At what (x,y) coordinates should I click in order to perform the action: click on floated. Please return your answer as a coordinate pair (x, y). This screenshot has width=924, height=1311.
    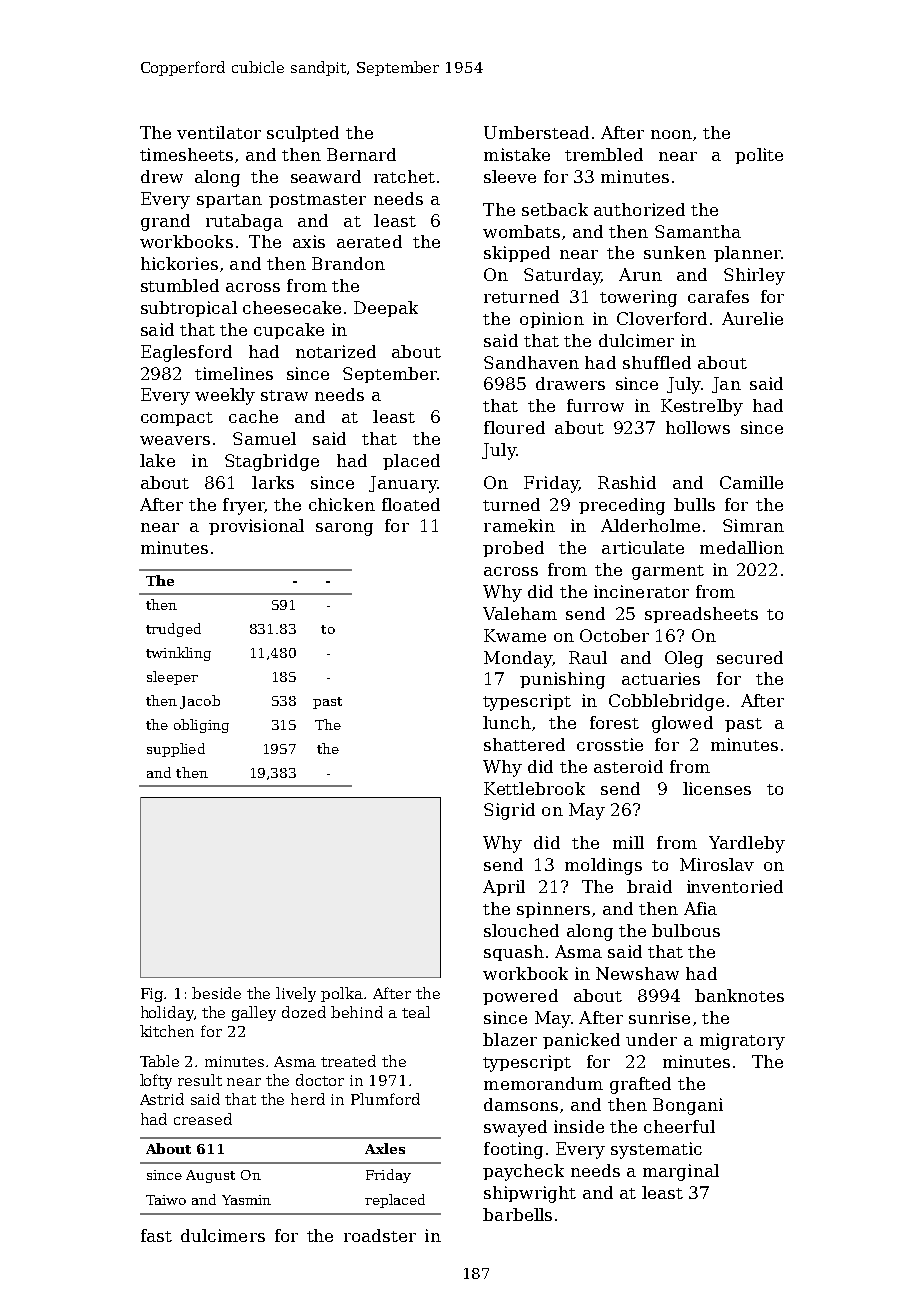
    Looking at the image, I should click on (411, 504).
